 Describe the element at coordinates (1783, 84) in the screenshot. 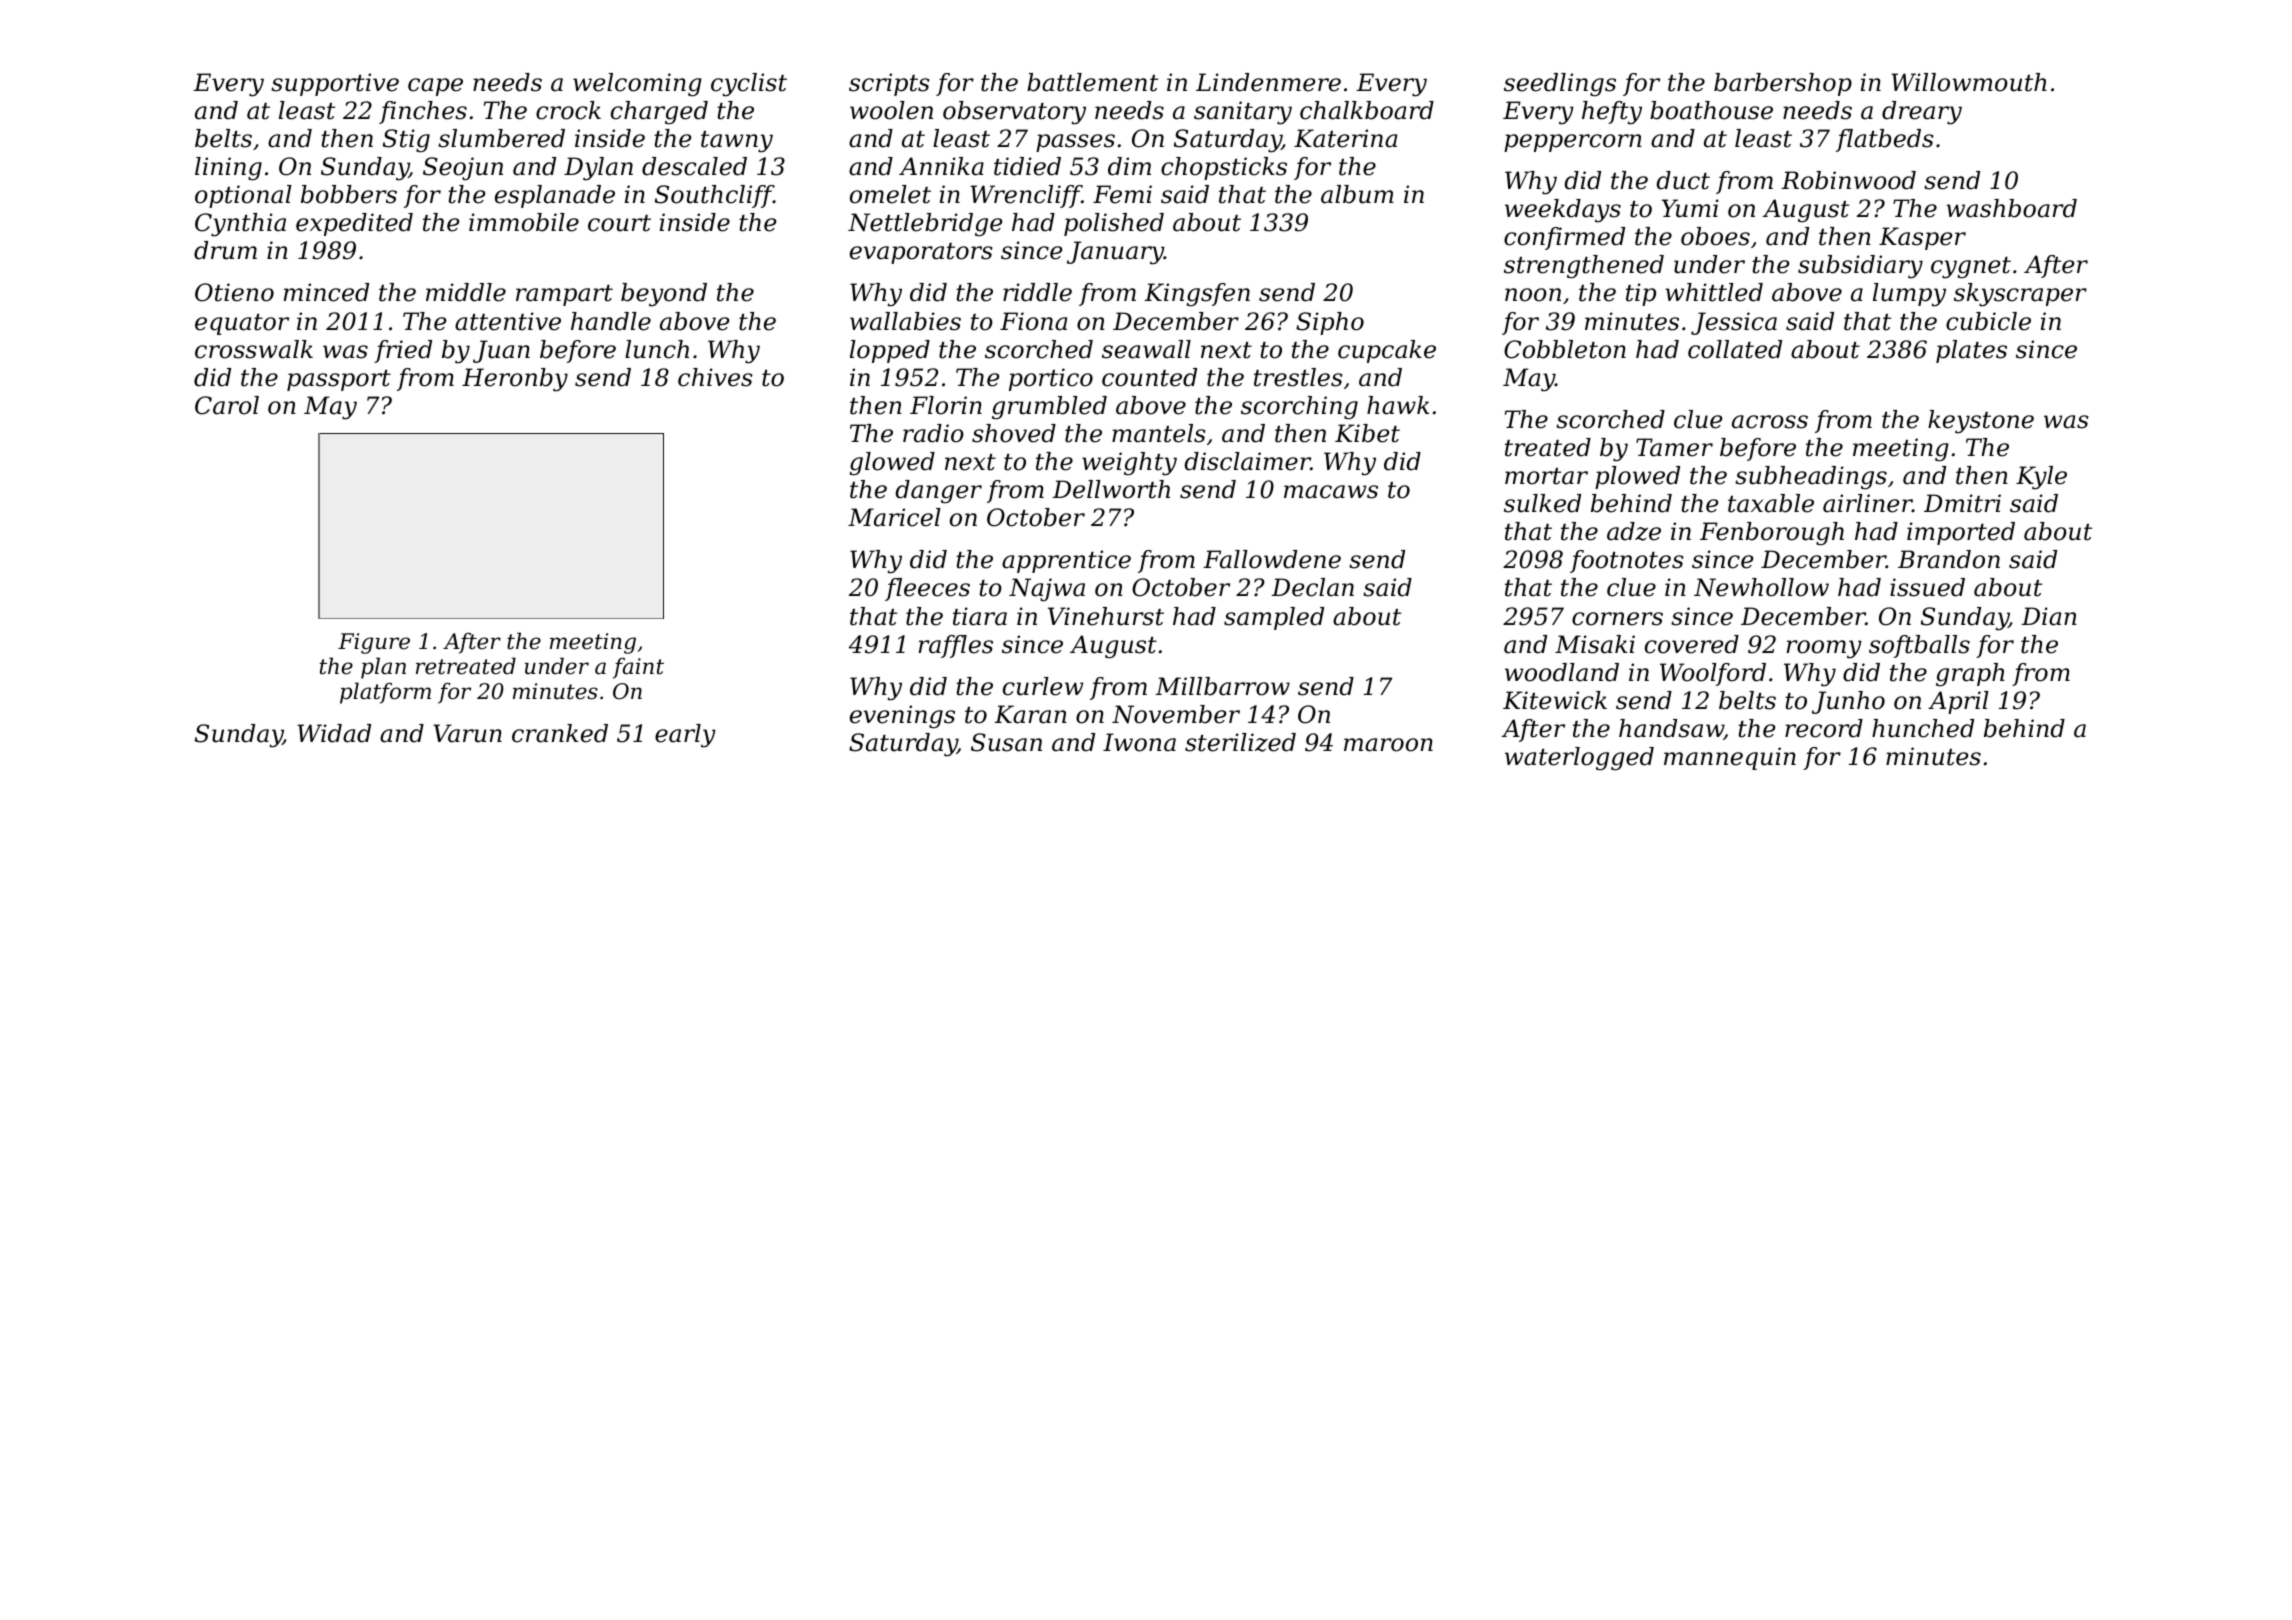

I see `barbershop` at that location.
